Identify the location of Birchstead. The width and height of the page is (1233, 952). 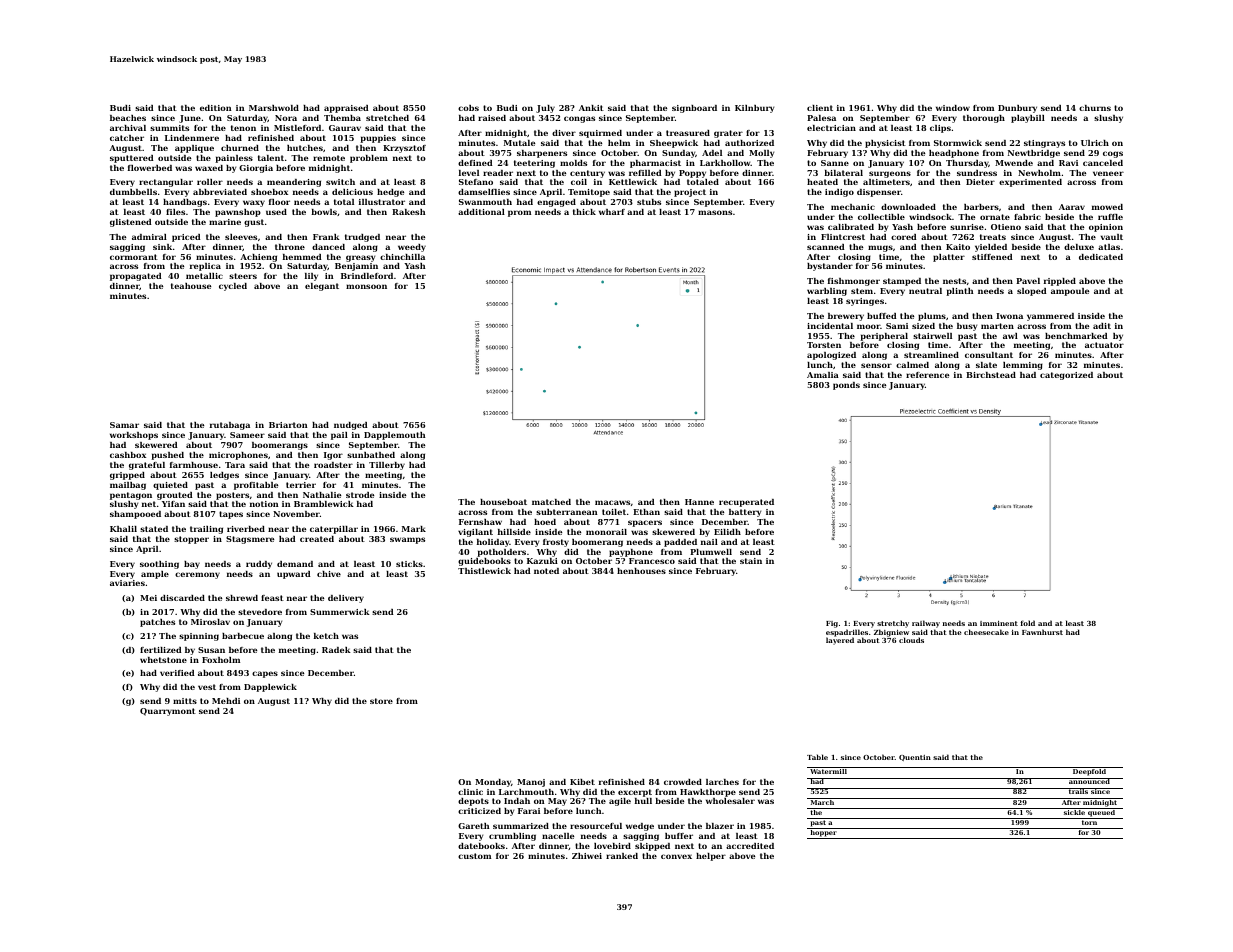
(991, 375).
